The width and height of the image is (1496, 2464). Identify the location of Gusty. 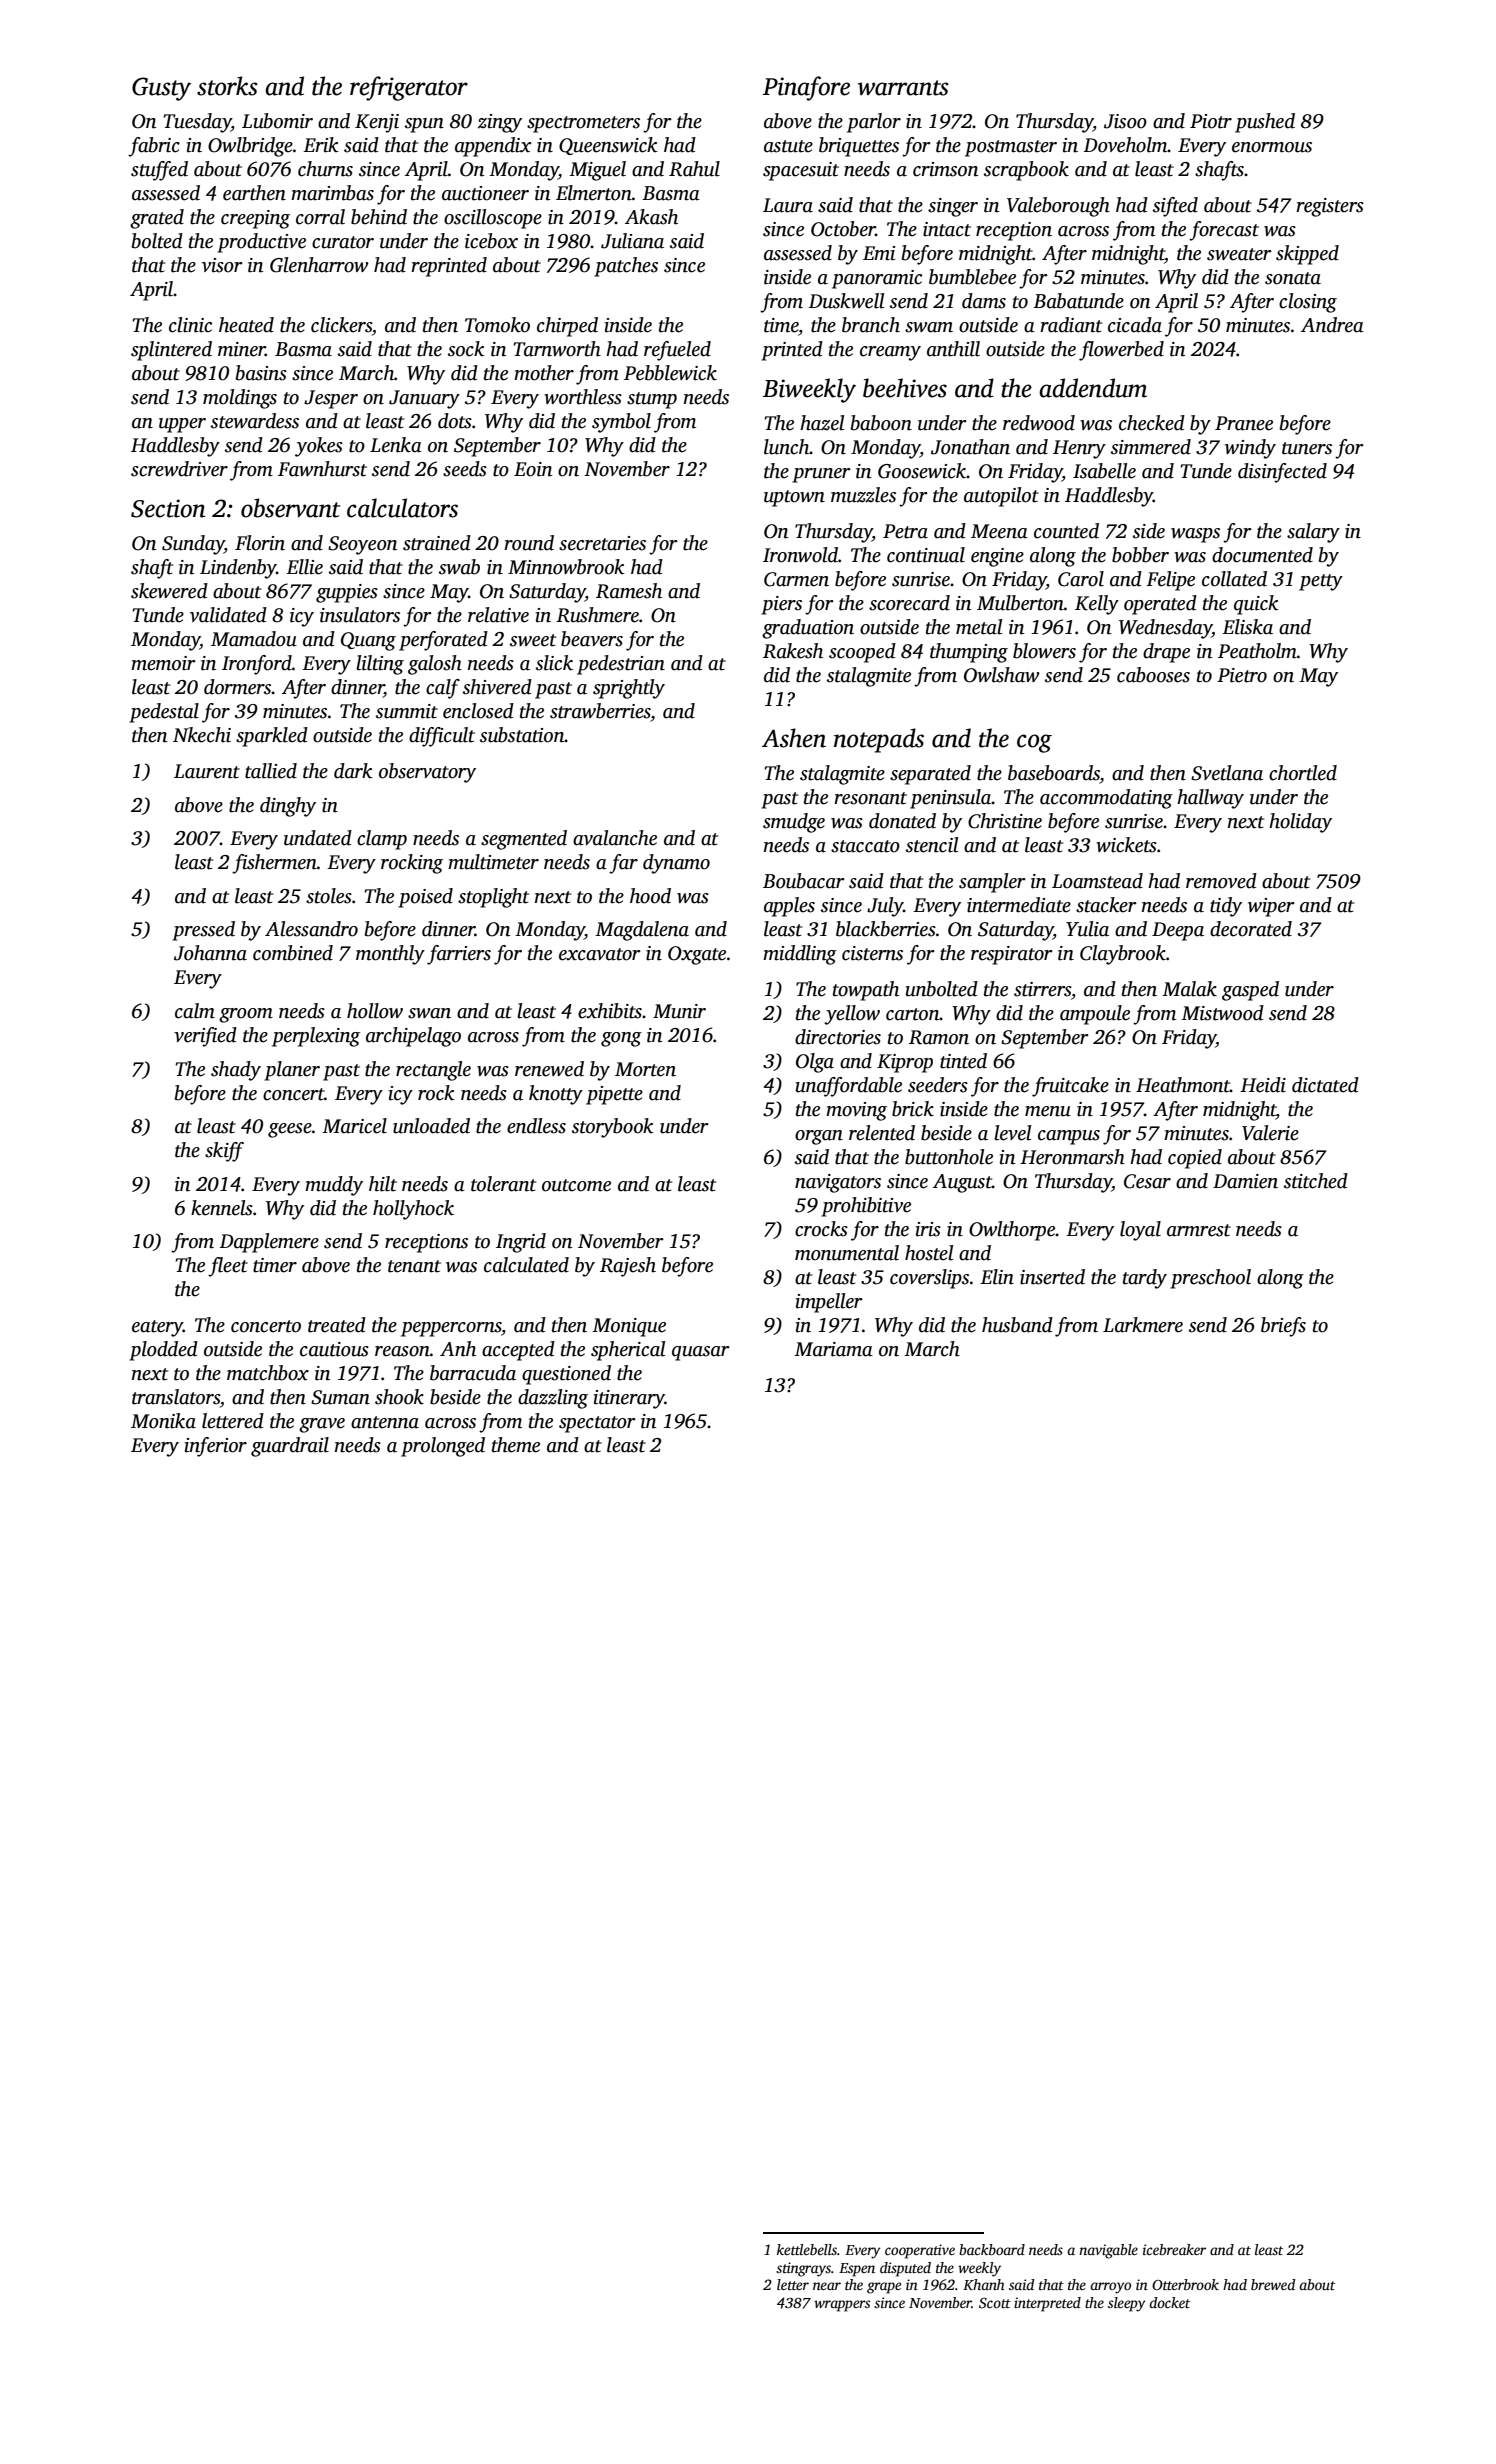
(161, 89).
